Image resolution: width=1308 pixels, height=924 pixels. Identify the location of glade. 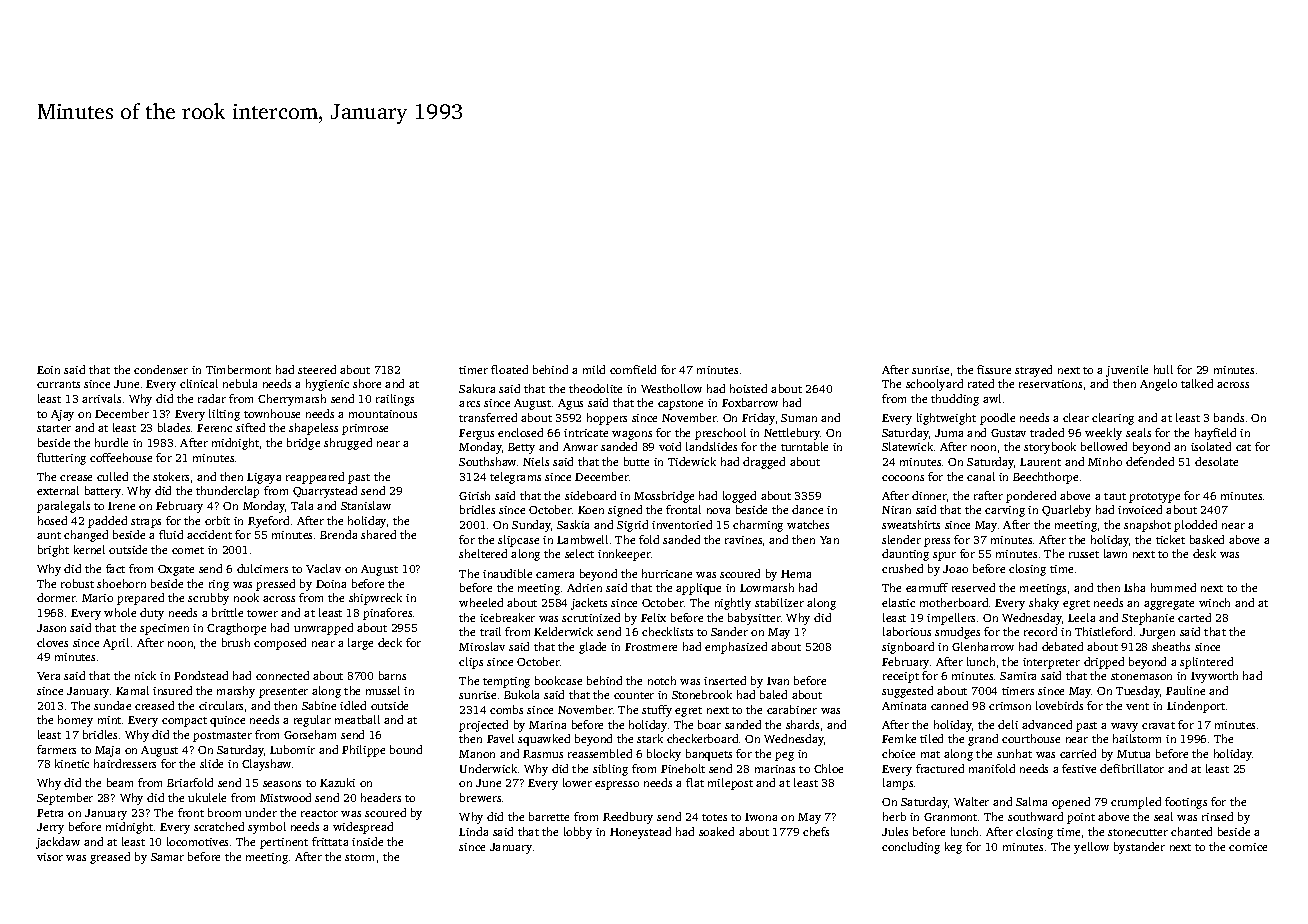
(592, 648).
